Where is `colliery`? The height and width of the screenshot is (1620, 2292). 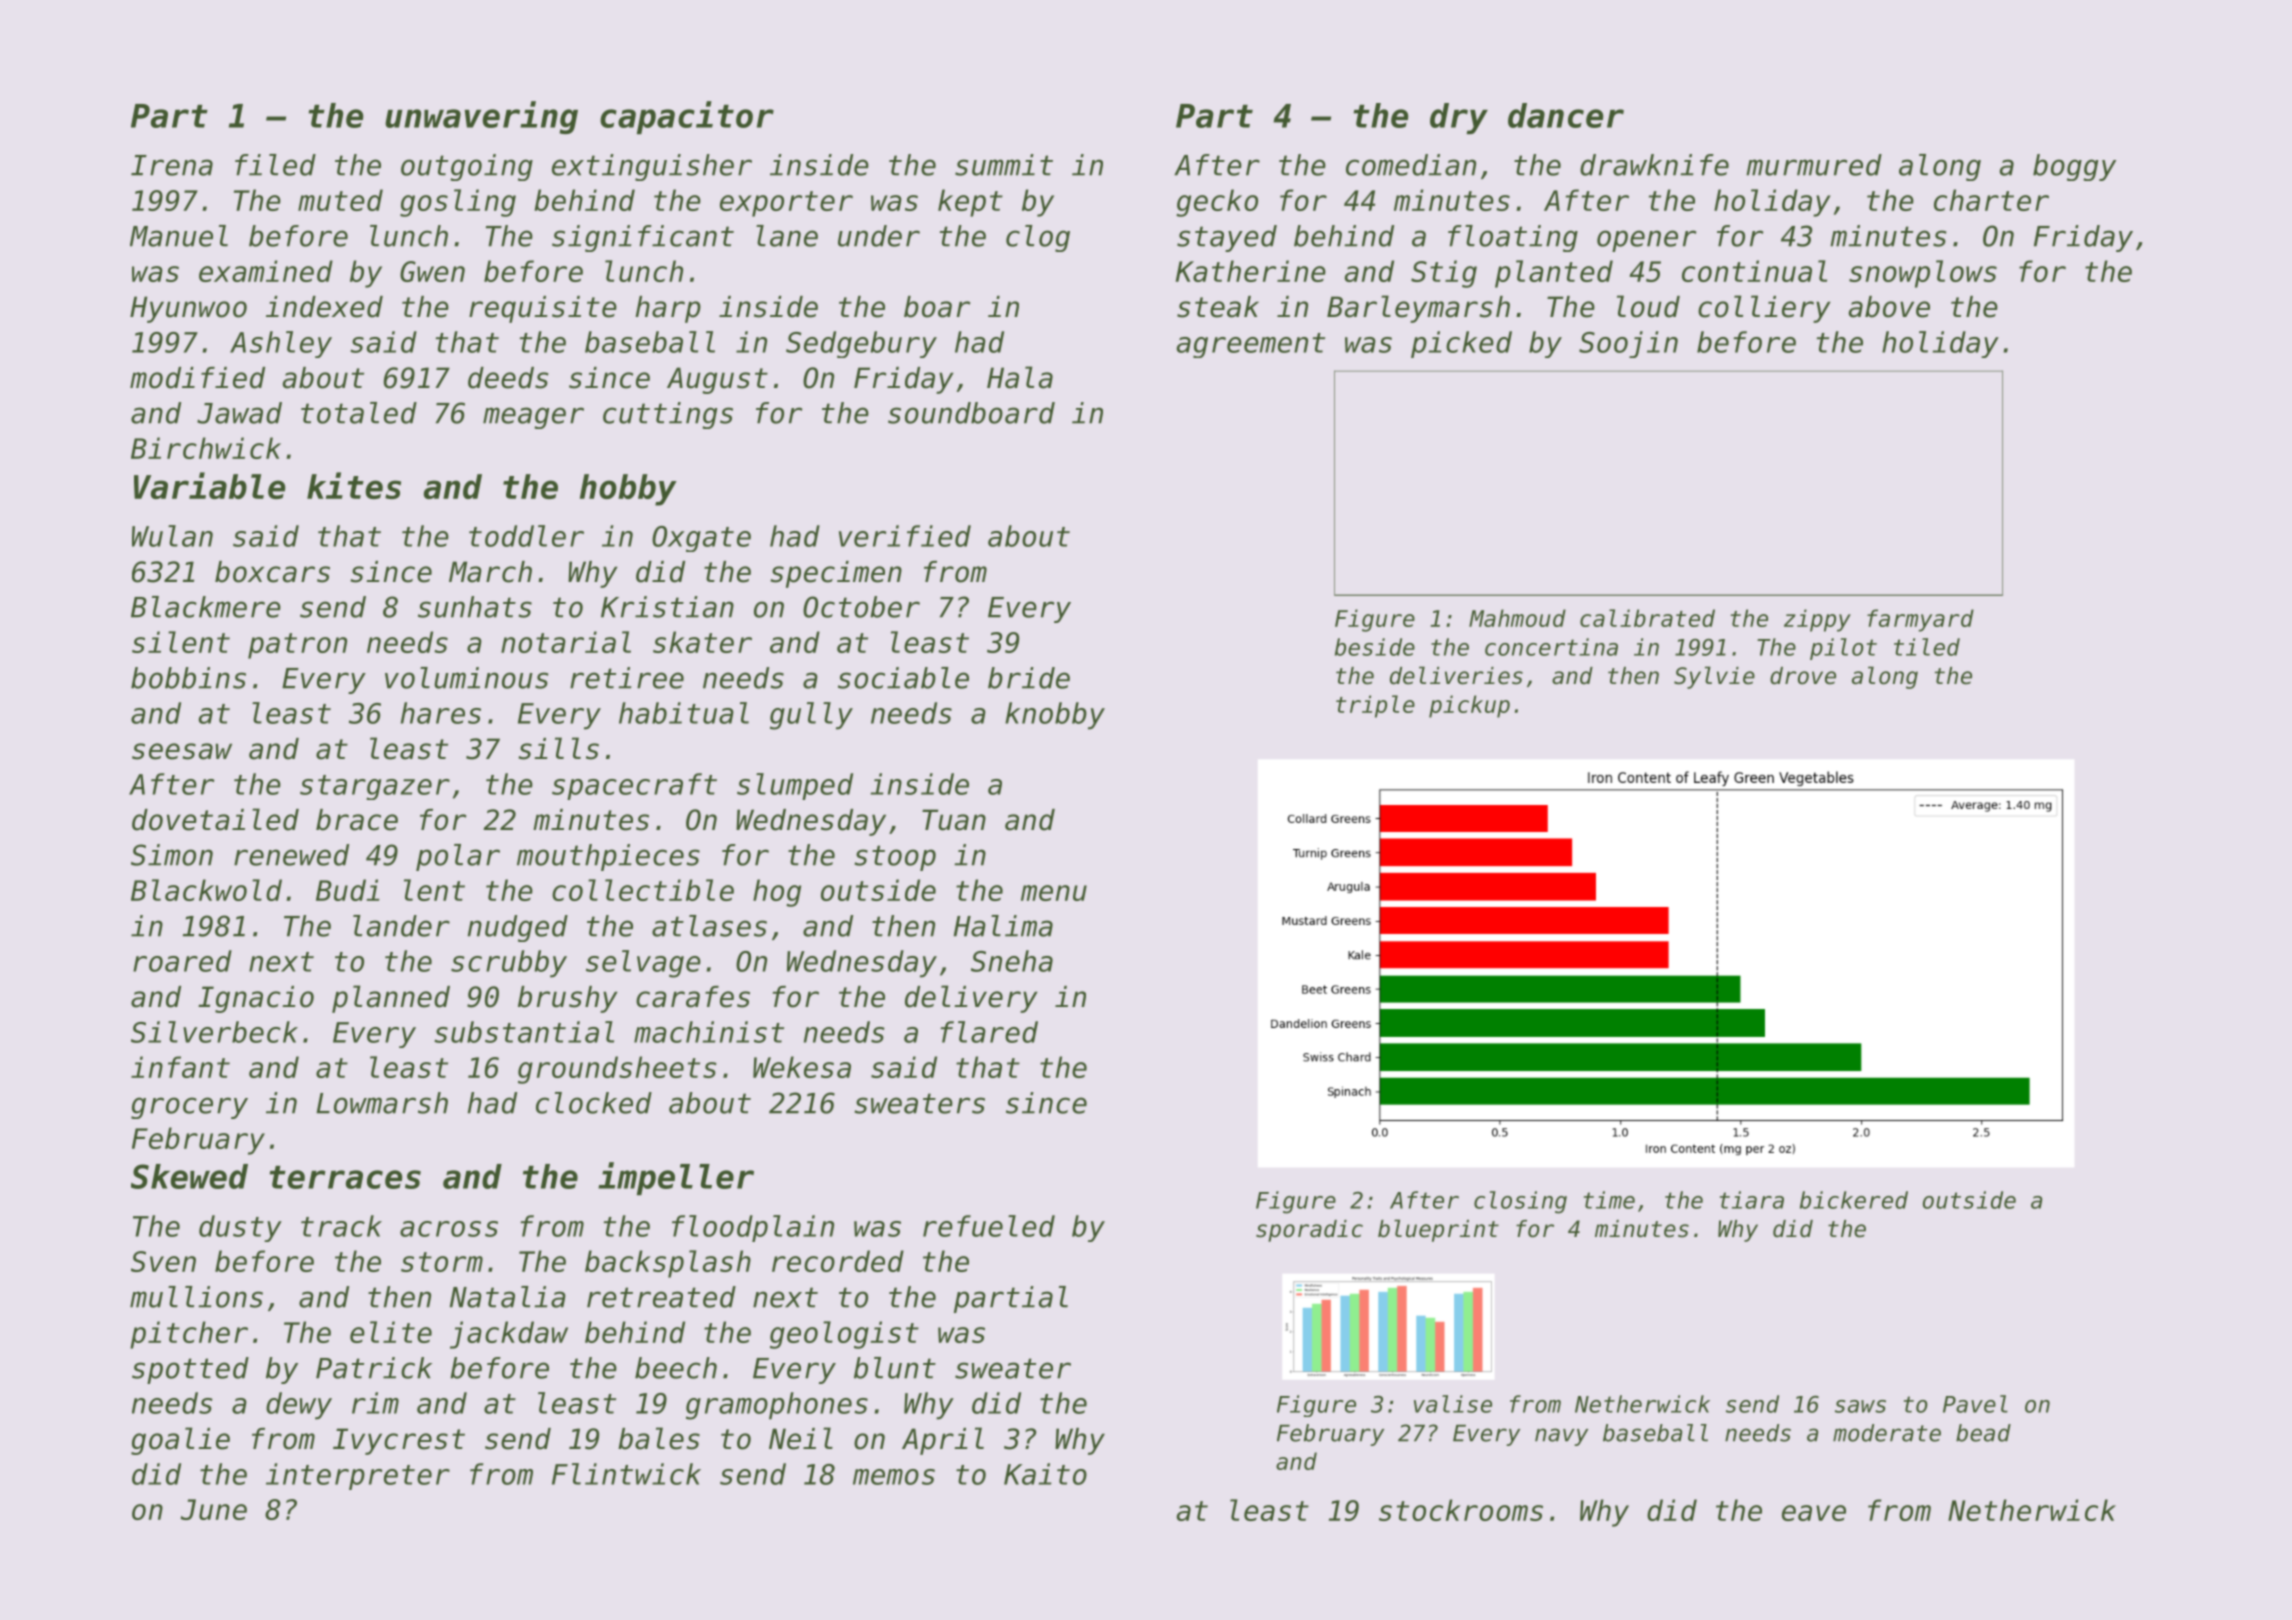
colliery is located at coordinates (1764, 309).
